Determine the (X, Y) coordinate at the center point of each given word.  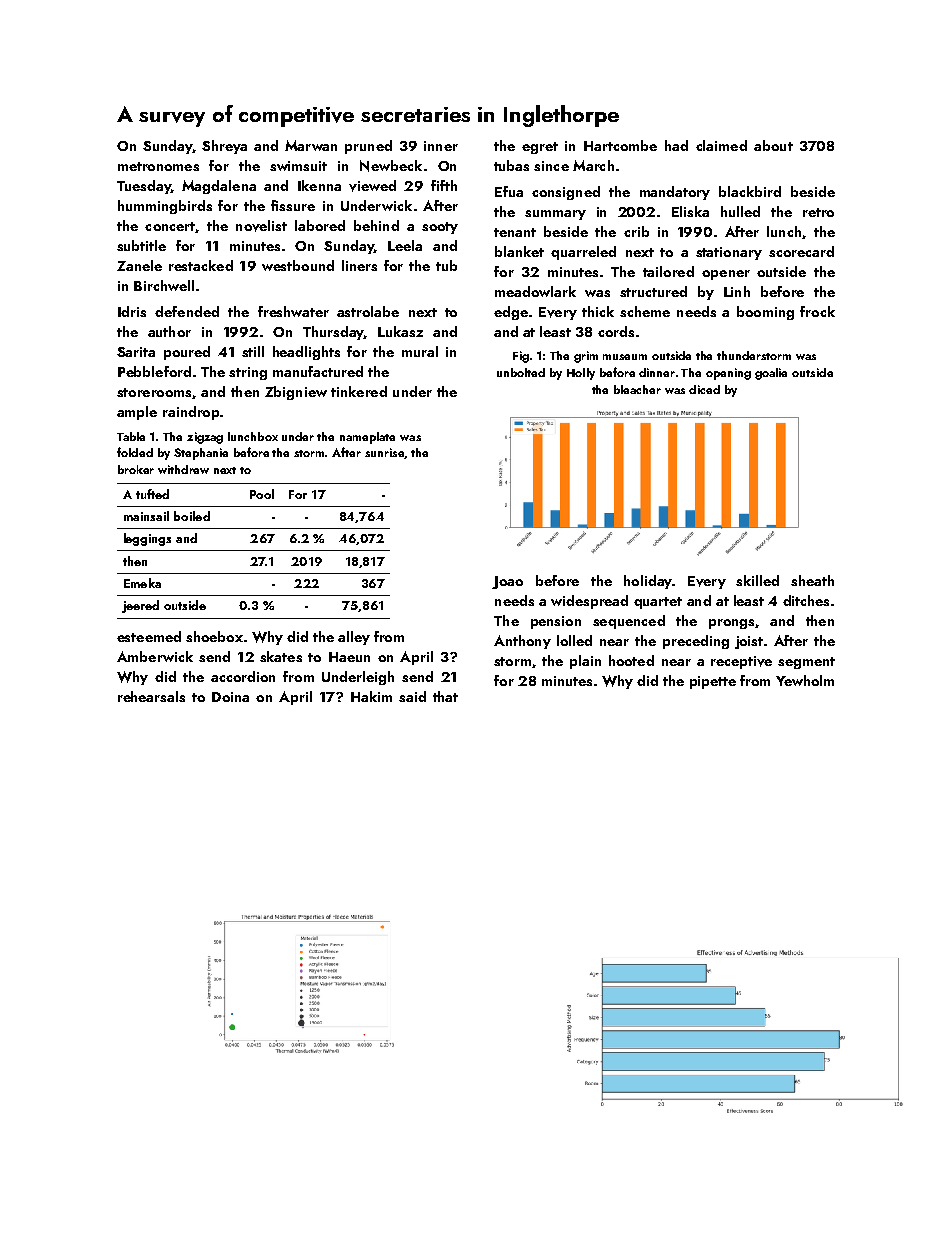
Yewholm (805, 680)
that (445, 696)
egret (540, 148)
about (773, 145)
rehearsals (151, 696)
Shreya (224, 147)
